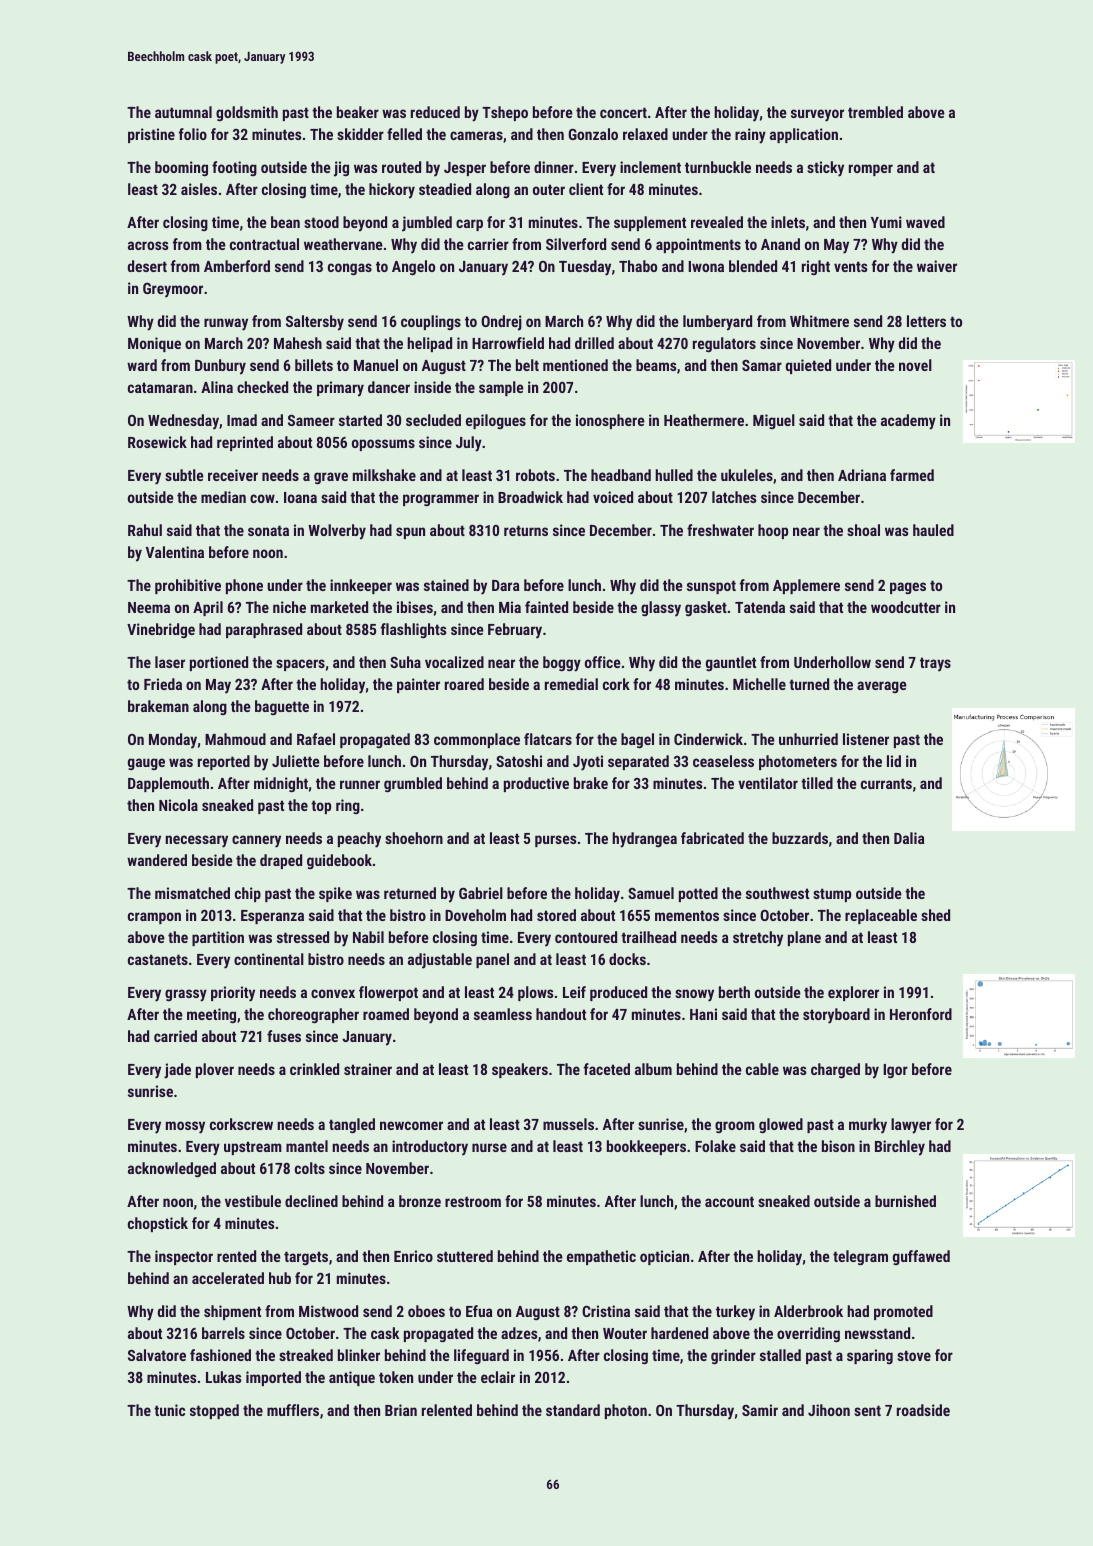 This document has height=1546, width=1093. Describe the element at coordinates (160, 387) in the document. I see `catamaran` at that location.
